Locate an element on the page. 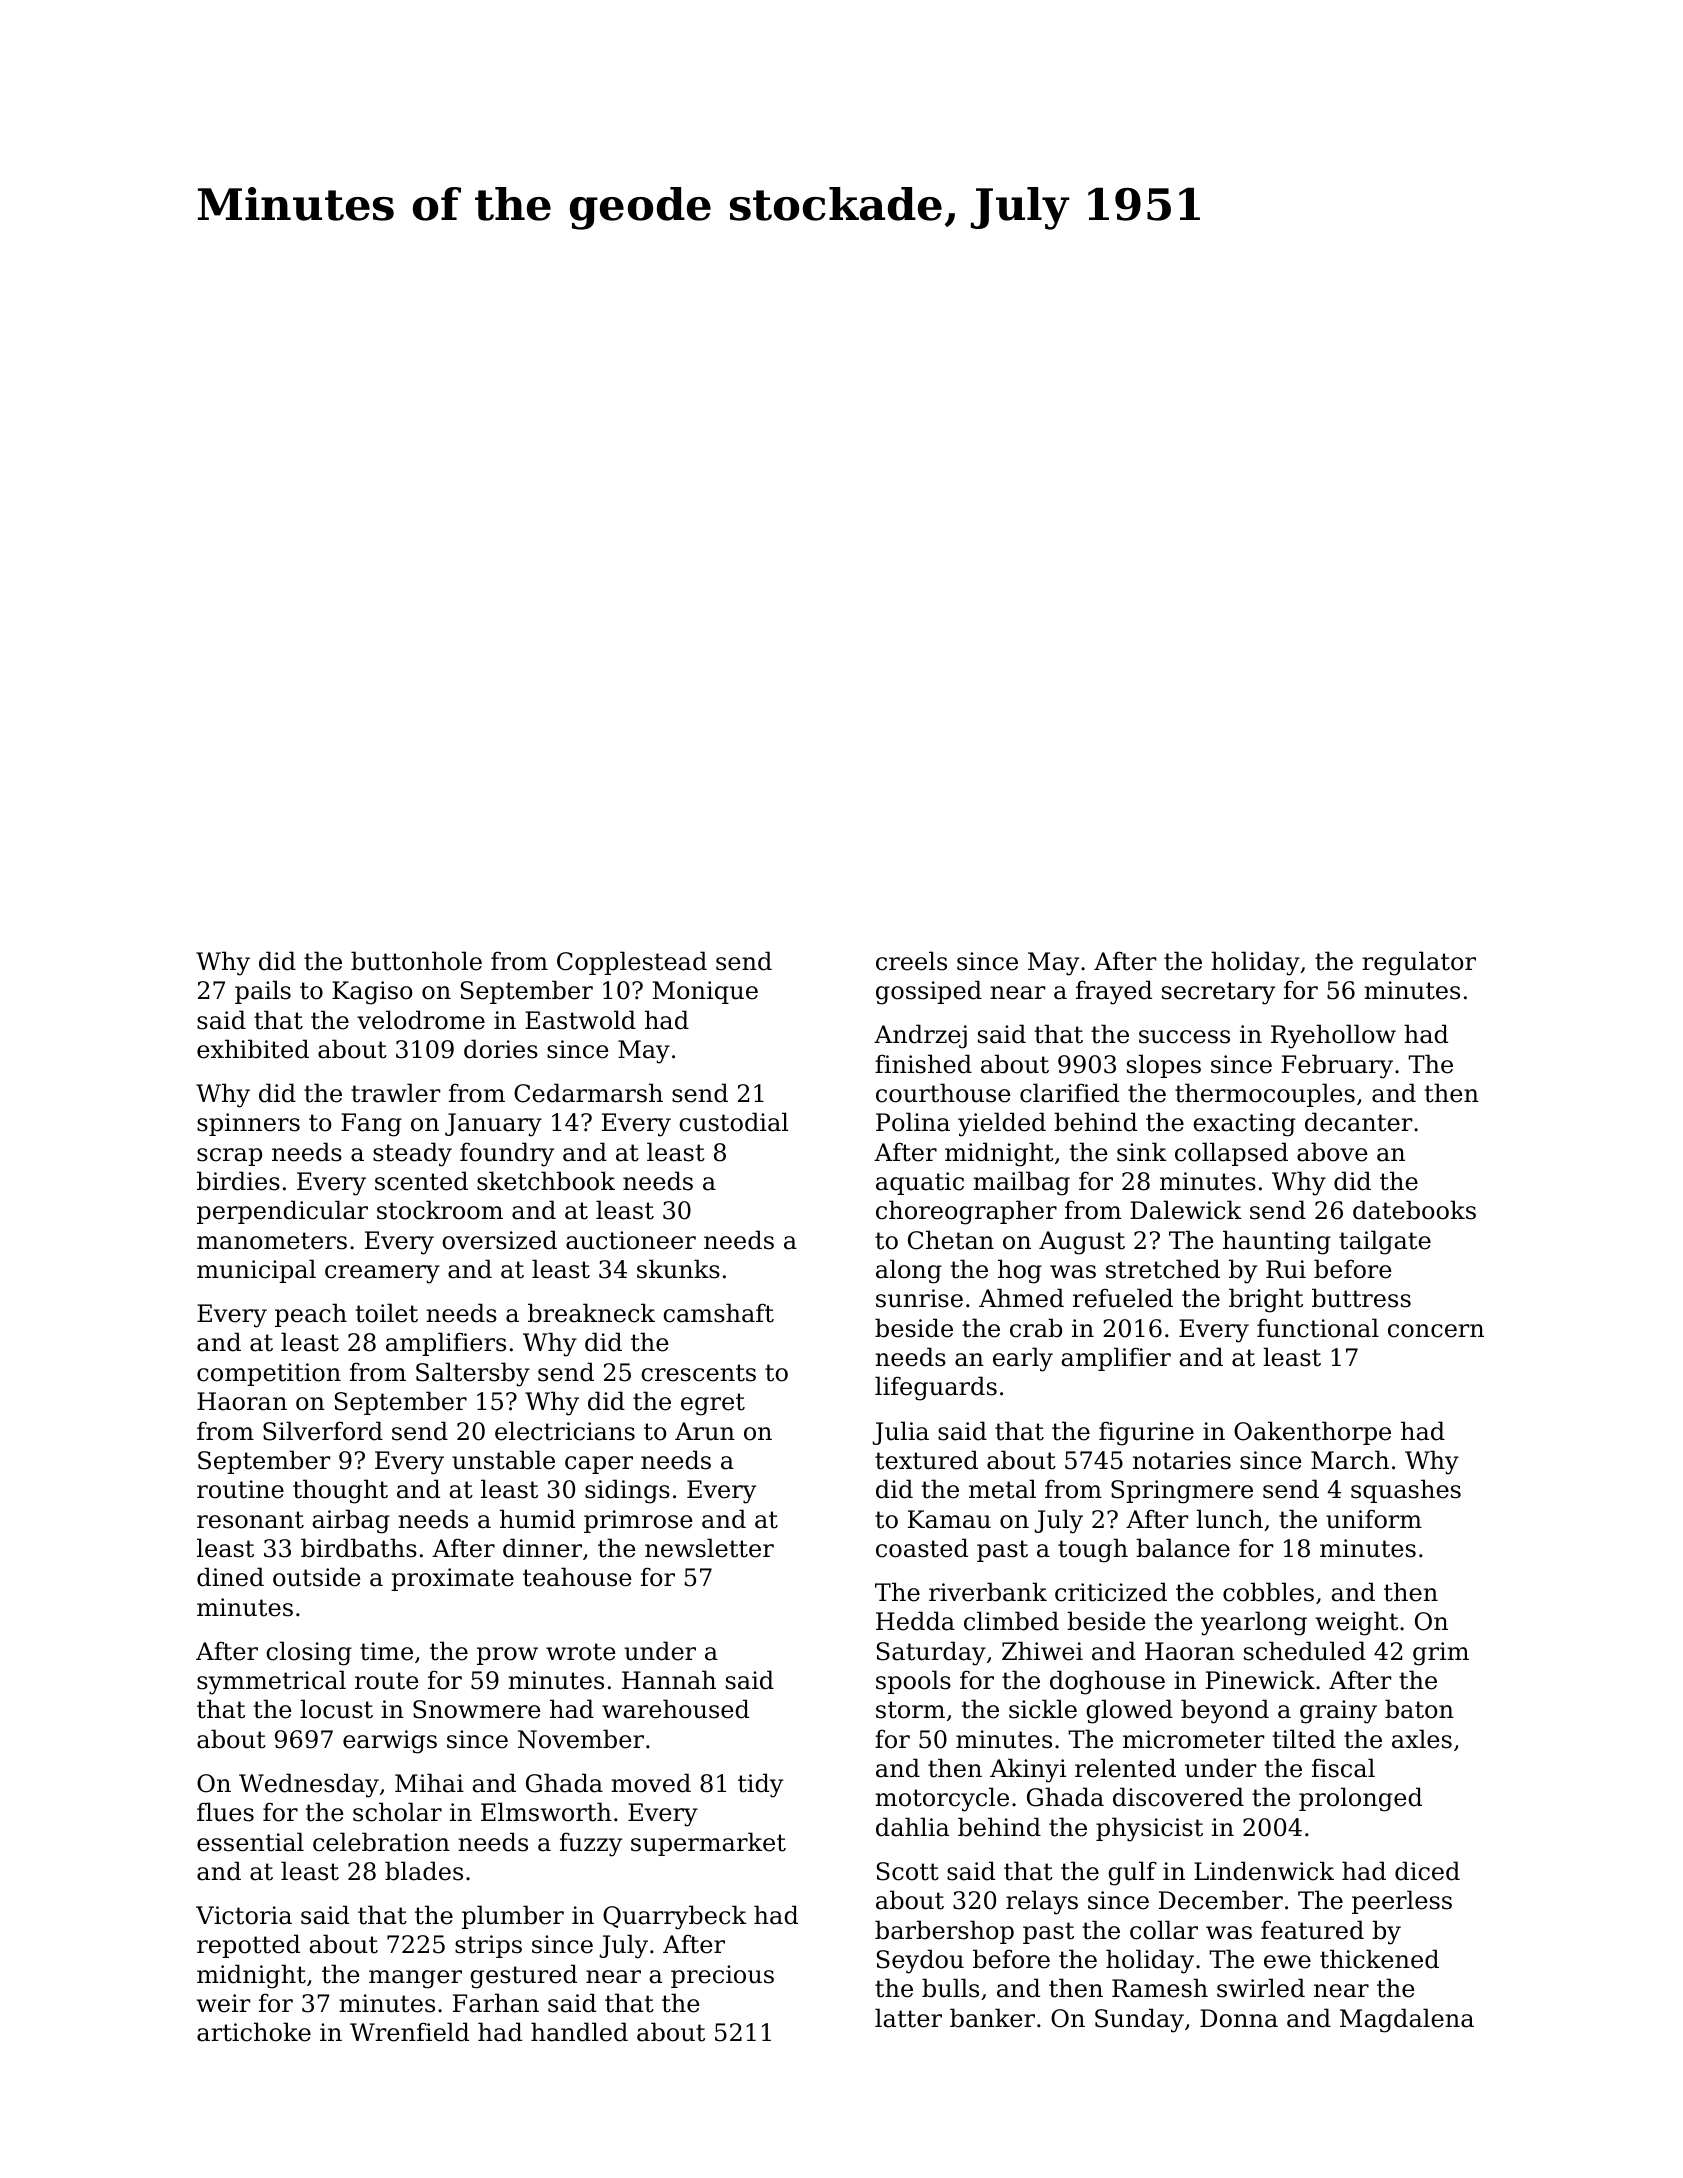 The image size is (1683, 2178). lifeguards is located at coordinates (936, 1388).
